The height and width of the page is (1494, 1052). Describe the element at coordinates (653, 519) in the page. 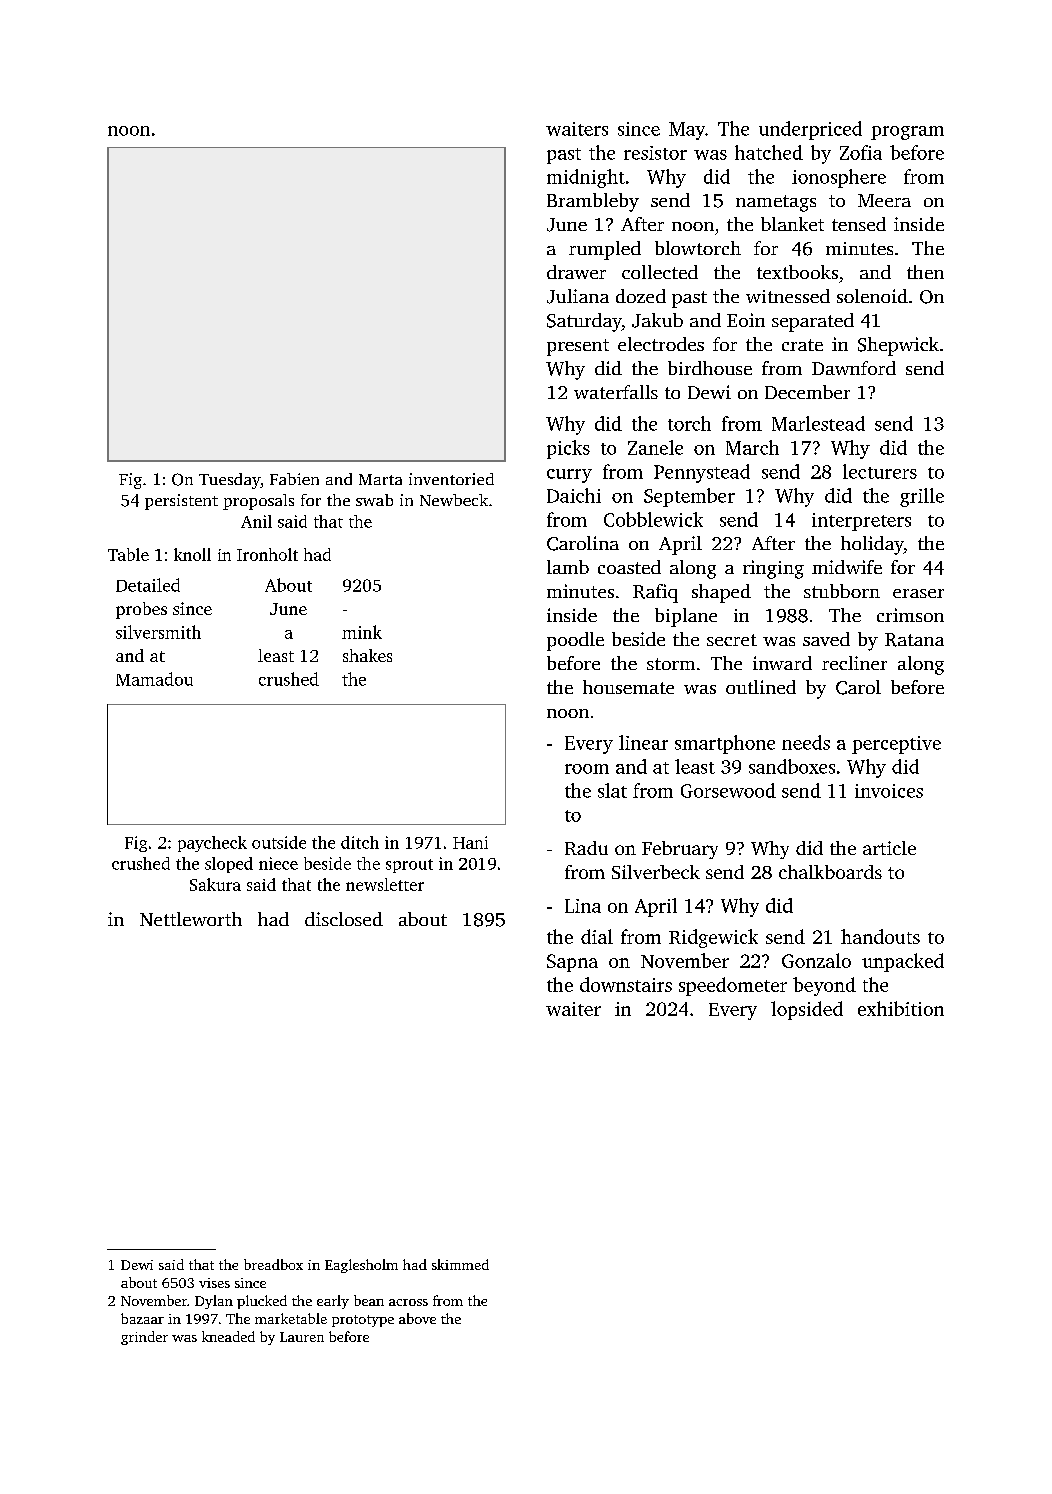

I see `Cobblewick` at that location.
